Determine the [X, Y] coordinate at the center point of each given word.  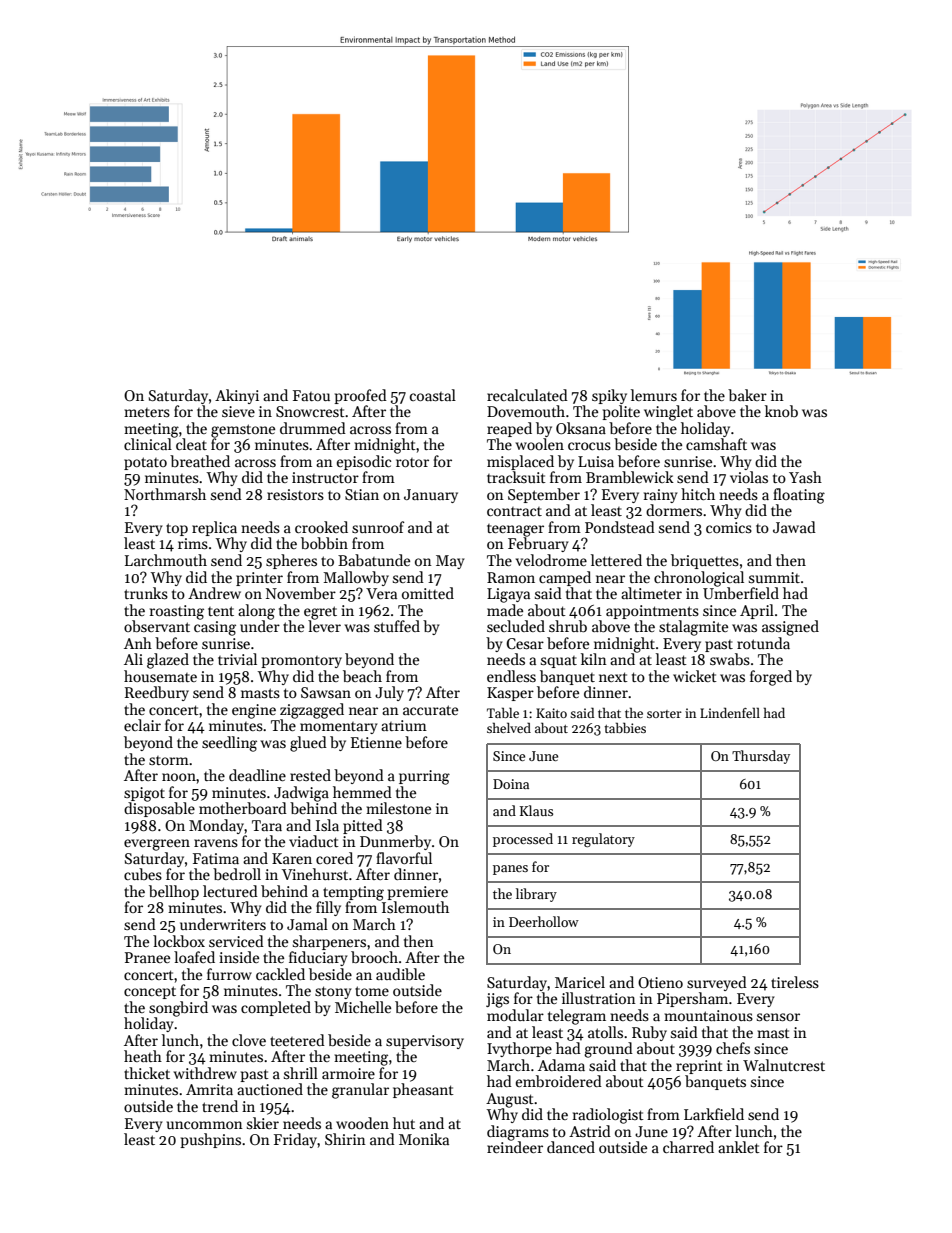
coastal [433, 395]
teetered [297, 1040]
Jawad [794, 527]
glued [308, 744]
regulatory [603, 840]
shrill [301, 1073]
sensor [778, 1017]
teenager [515, 530]
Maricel [580, 982]
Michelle [363, 1007]
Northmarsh [165, 494]
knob [781, 411]
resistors [295, 494]
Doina [511, 784]
